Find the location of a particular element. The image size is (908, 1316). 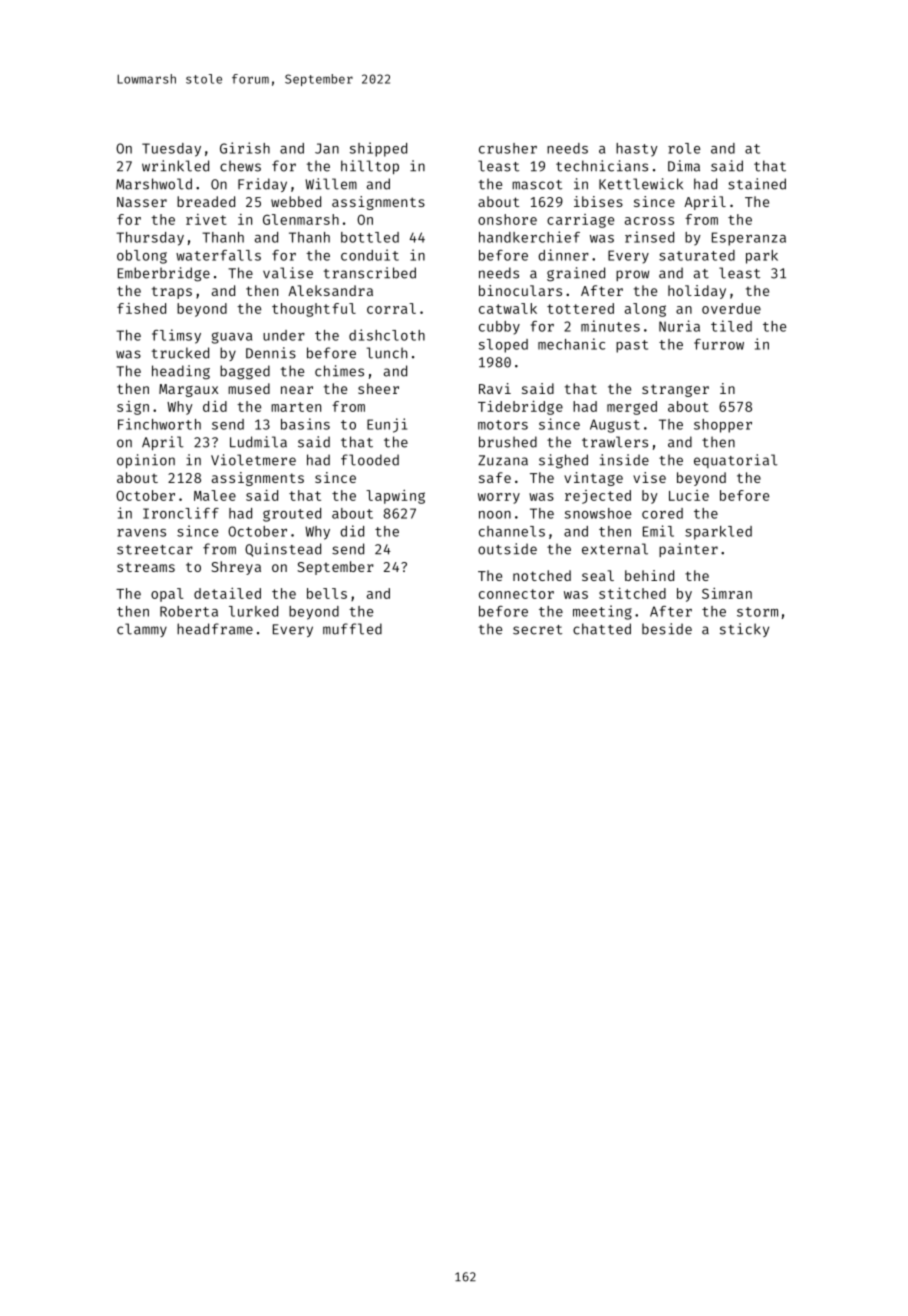

inside is located at coordinates (624, 460).
